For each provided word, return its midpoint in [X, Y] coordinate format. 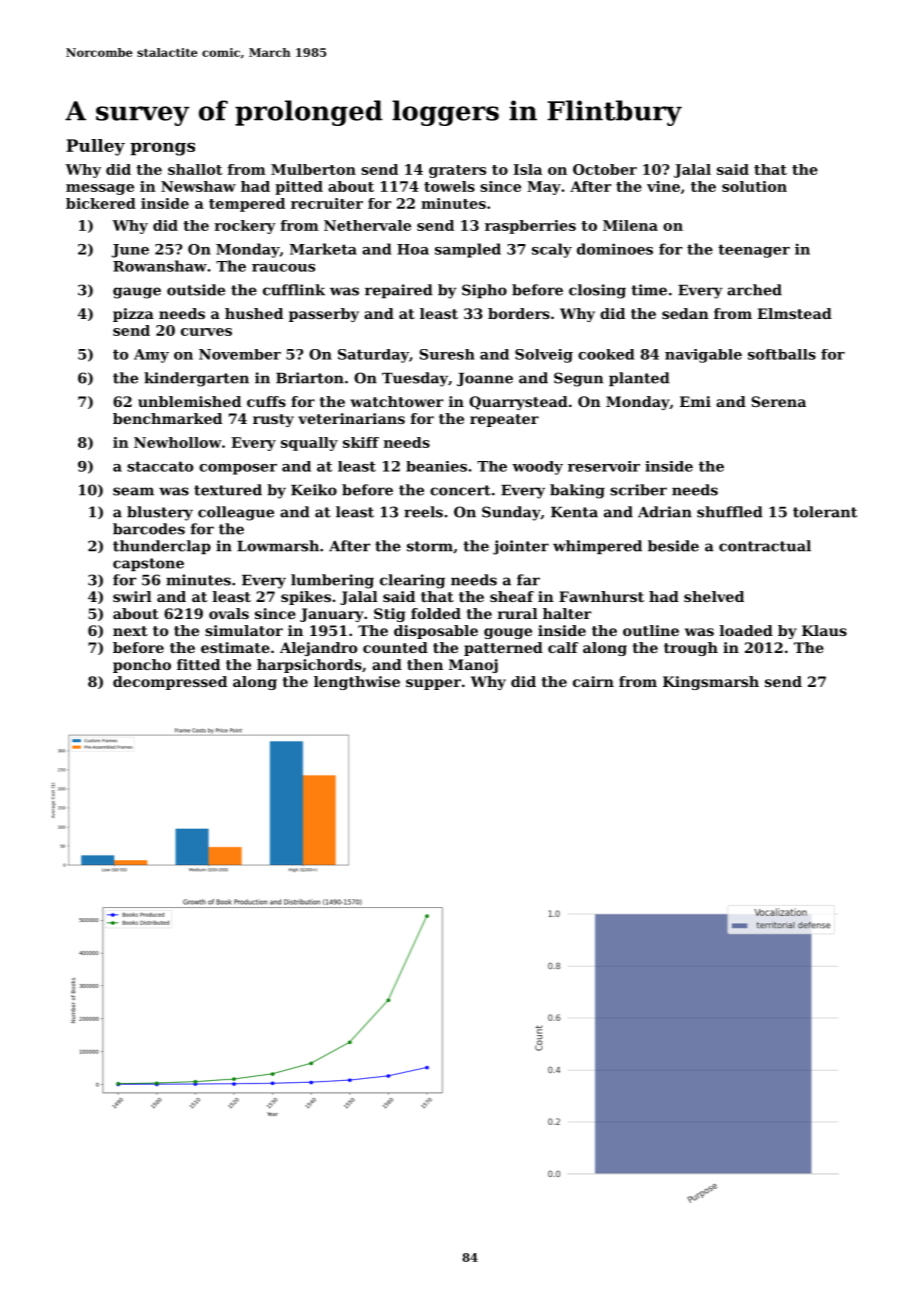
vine [663, 186]
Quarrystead [518, 403]
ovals [229, 613]
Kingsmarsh [711, 683]
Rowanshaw [160, 266]
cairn [593, 681]
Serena [778, 401]
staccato [160, 466]
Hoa [413, 249]
